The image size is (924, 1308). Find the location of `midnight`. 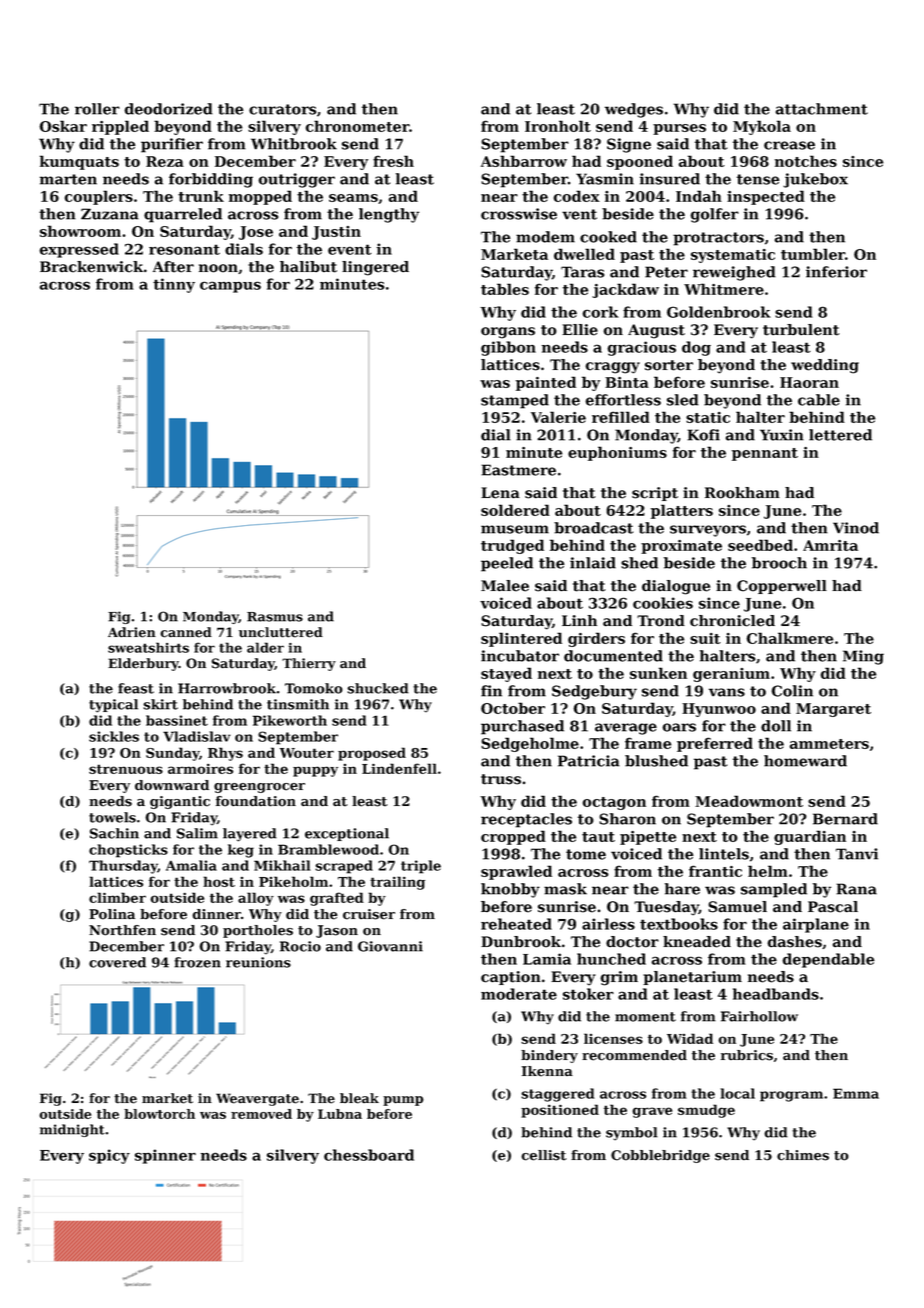

midnight is located at coordinates (72, 1130).
